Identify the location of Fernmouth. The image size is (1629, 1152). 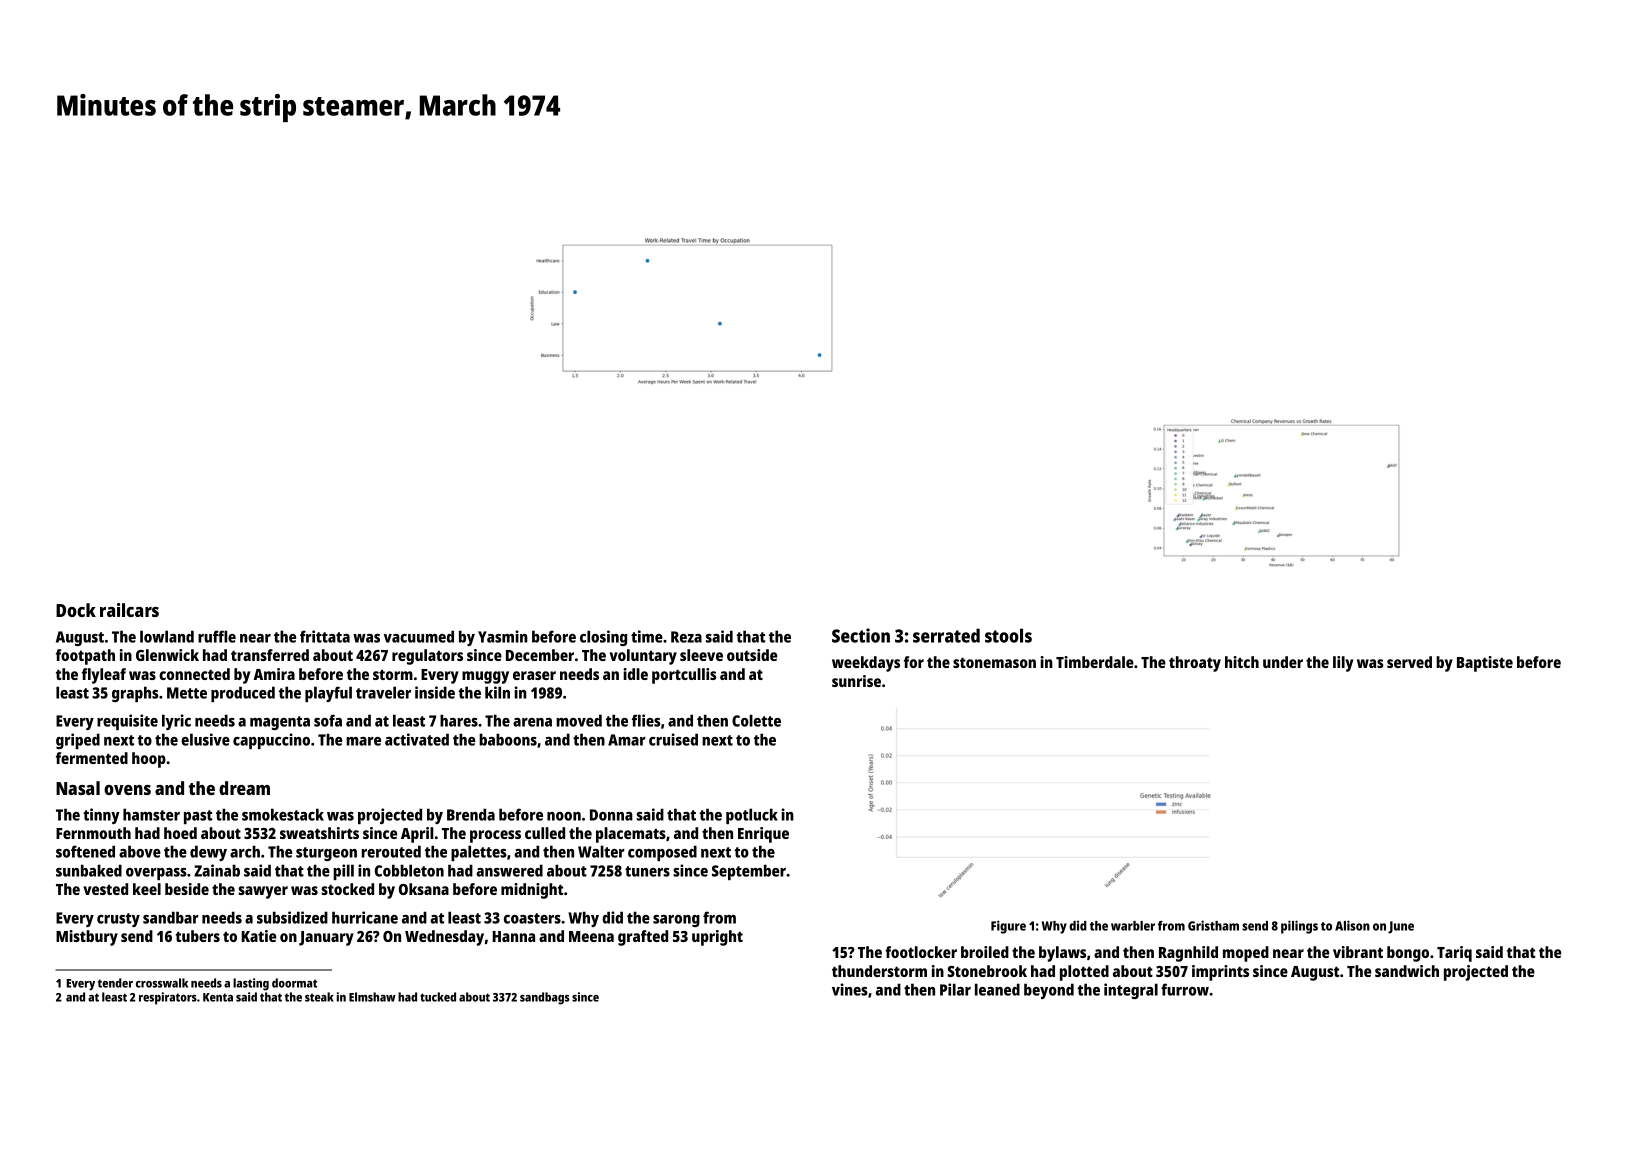
(93, 833).
